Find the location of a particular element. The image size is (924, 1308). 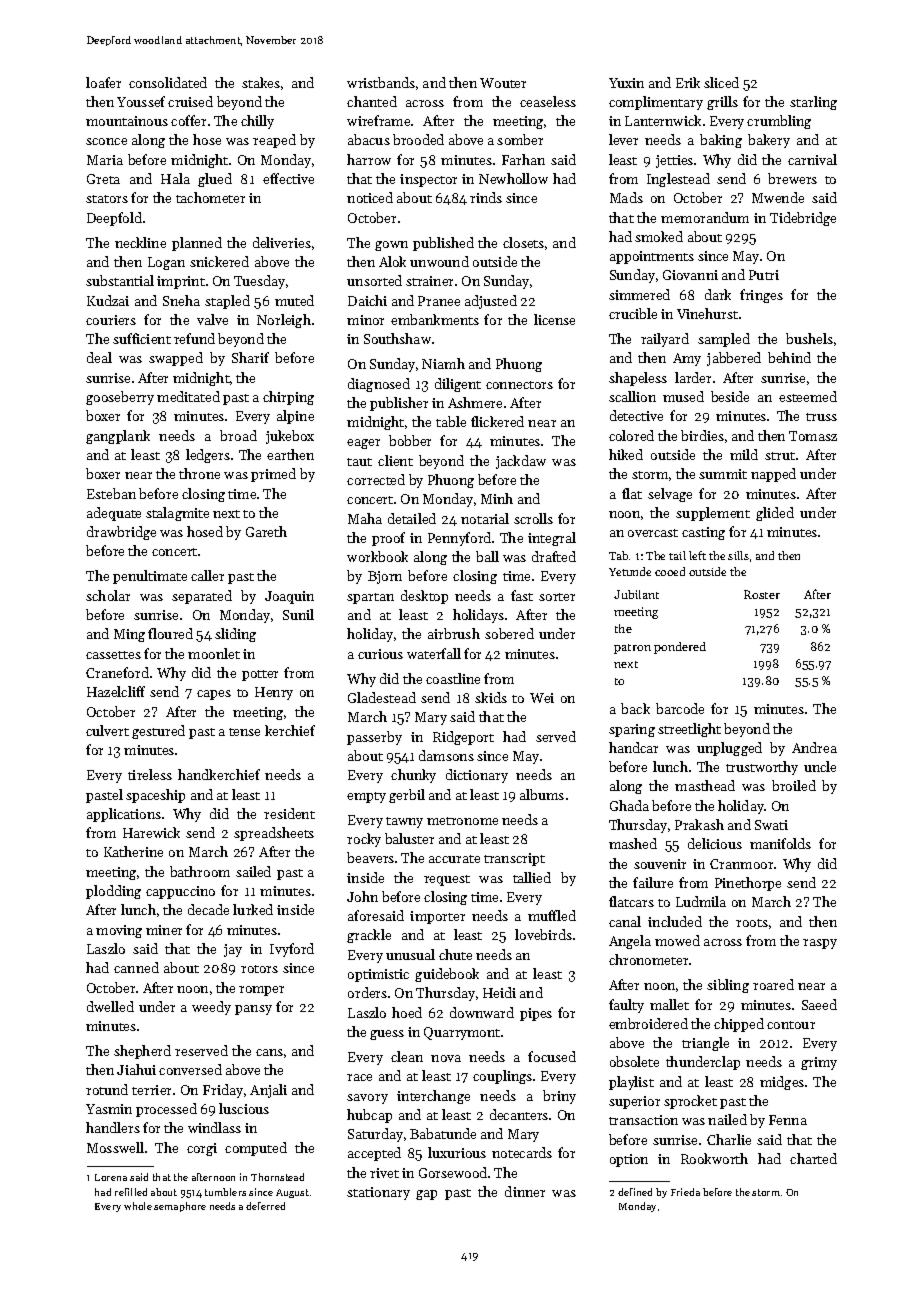

stalagmite is located at coordinates (177, 514).
